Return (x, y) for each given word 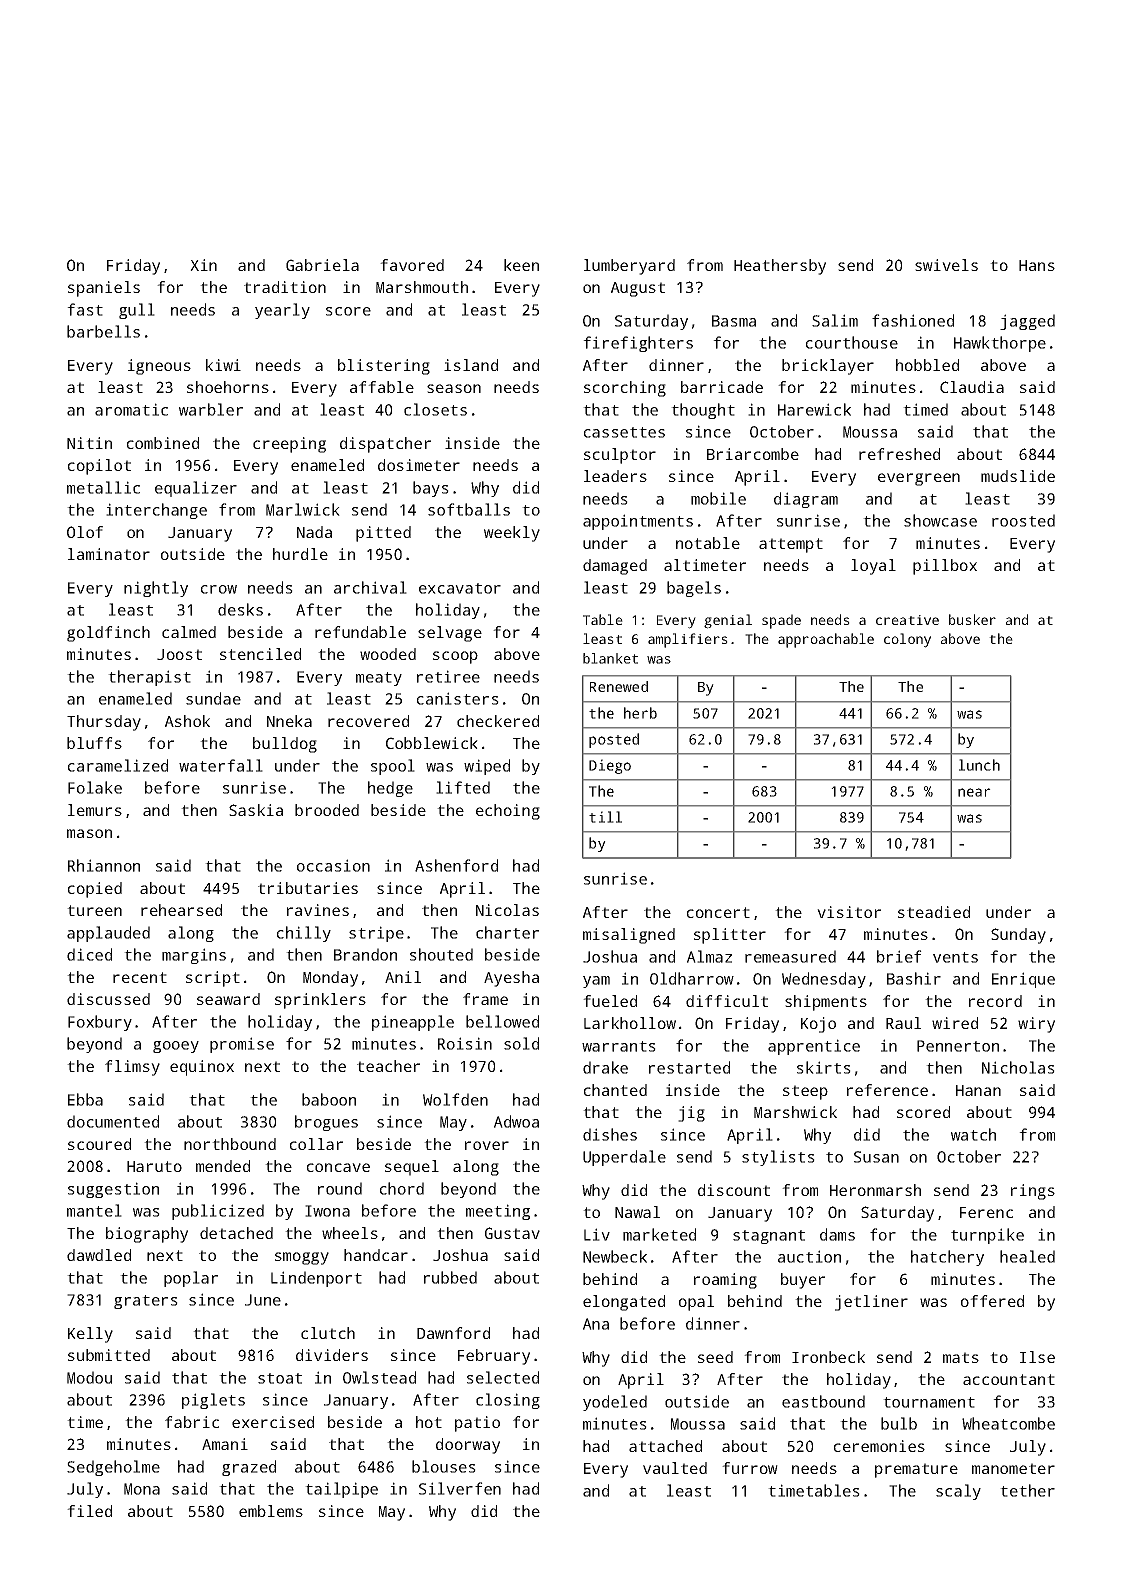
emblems (271, 1511)
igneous (159, 367)
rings (1033, 1192)
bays (431, 489)
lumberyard (629, 267)
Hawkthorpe (1000, 344)
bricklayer (828, 367)
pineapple (413, 1023)
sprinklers (320, 1001)
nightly (156, 589)
